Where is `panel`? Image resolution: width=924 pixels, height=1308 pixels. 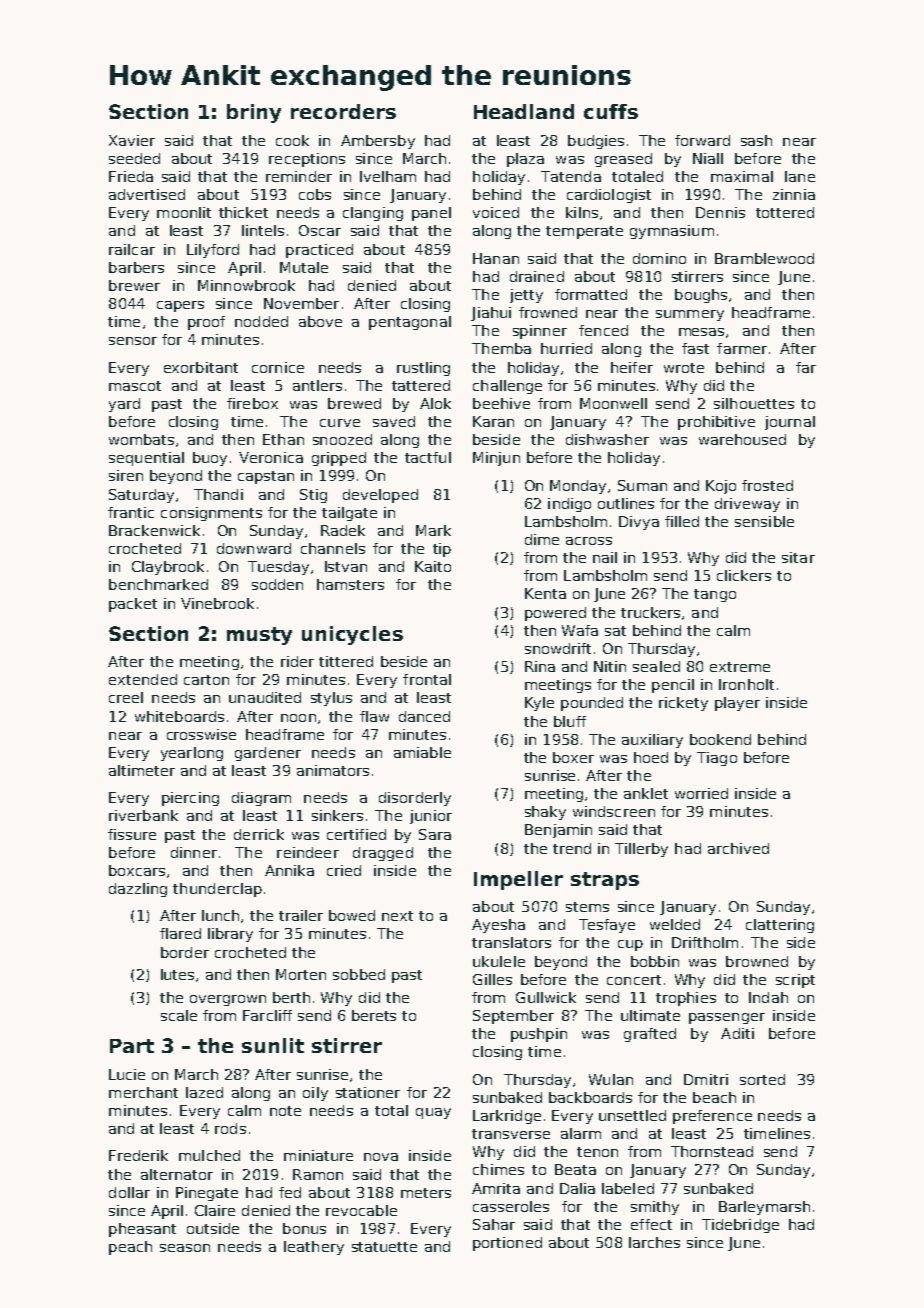
panel is located at coordinates (431, 214).
